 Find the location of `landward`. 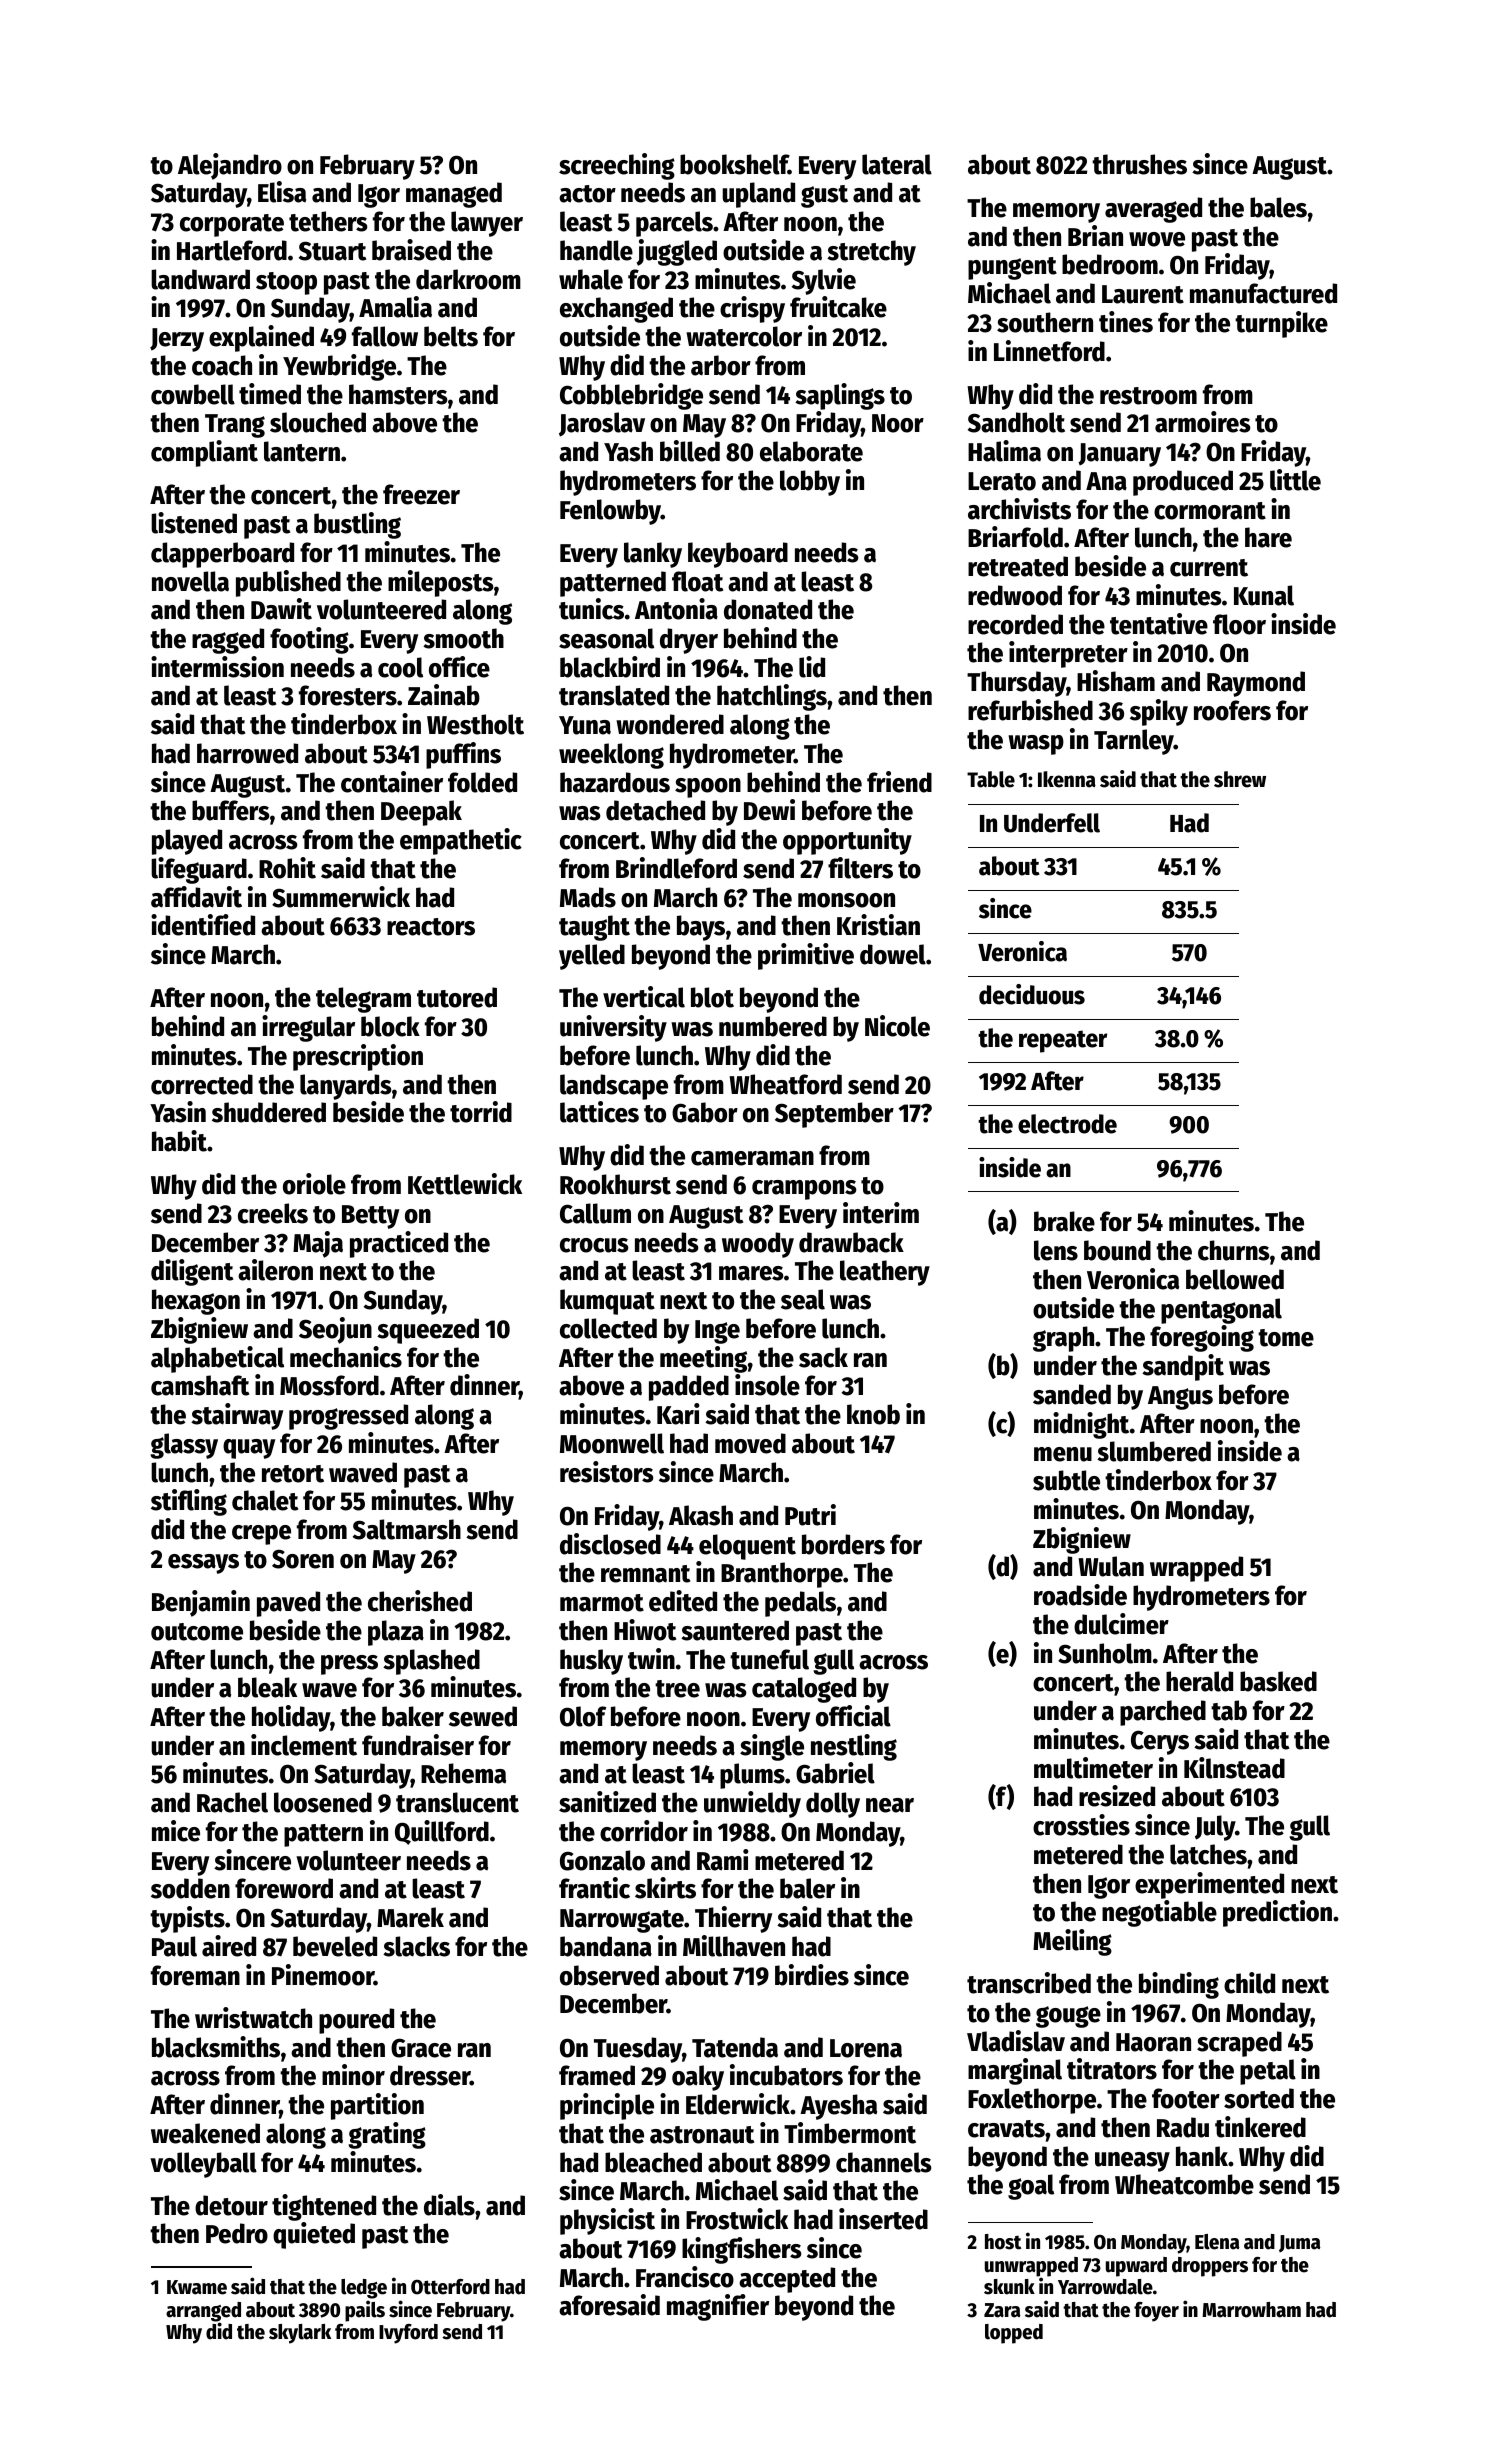

landward is located at coordinates (200, 279).
